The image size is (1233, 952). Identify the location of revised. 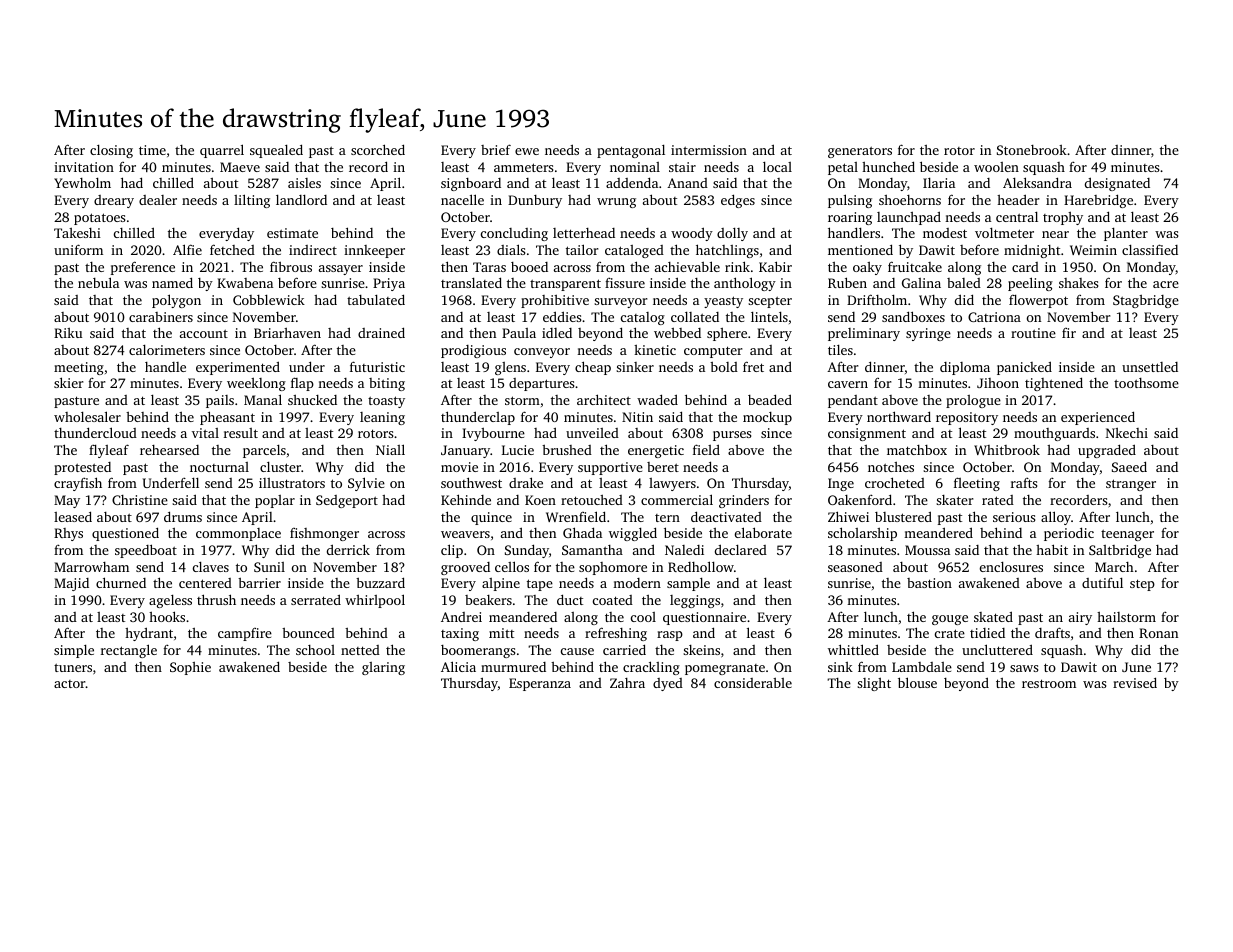
(1135, 682).
